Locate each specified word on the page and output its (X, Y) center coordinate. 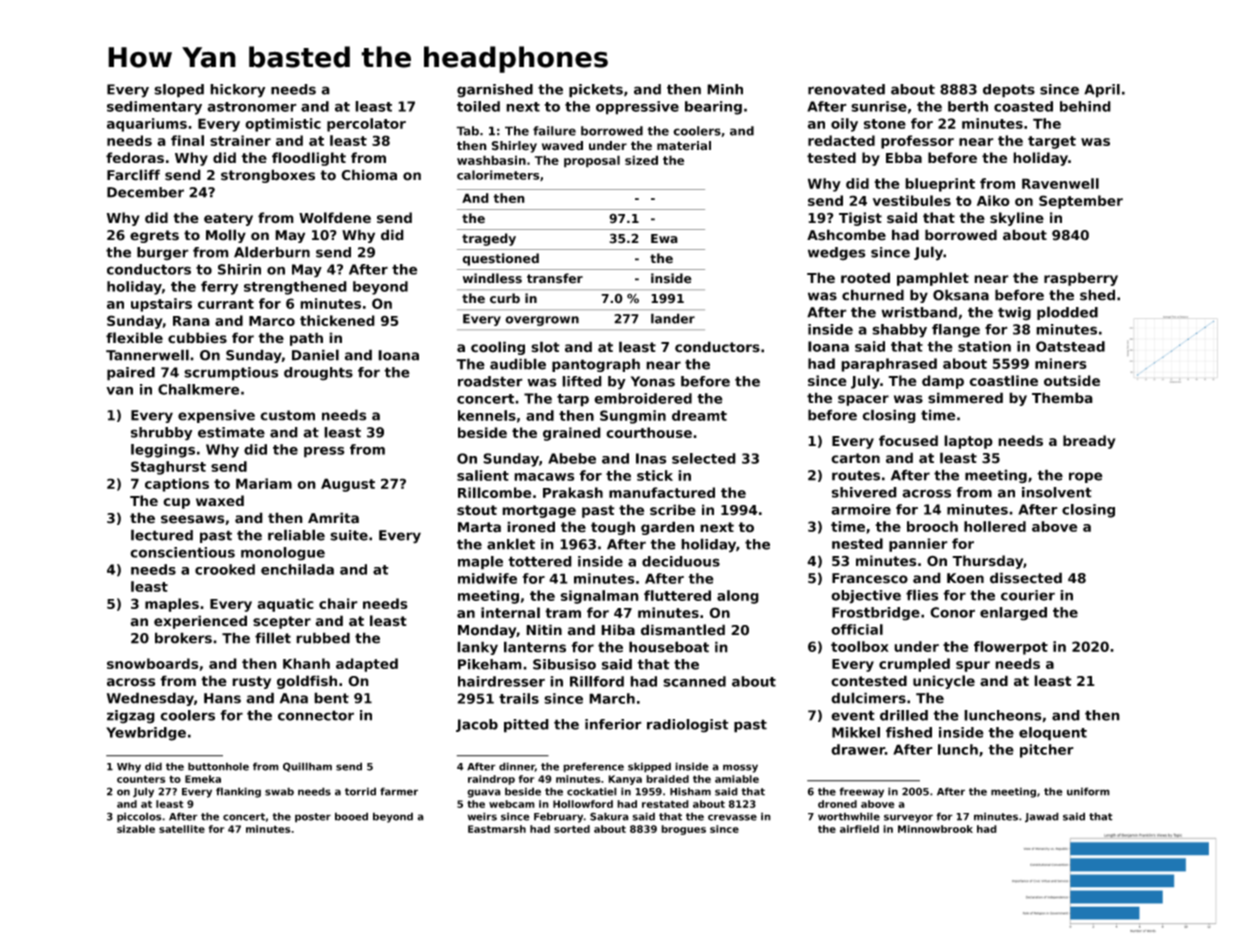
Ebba (904, 157)
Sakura (609, 816)
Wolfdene (335, 217)
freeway (861, 792)
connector (316, 715)
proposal (592, 161)
